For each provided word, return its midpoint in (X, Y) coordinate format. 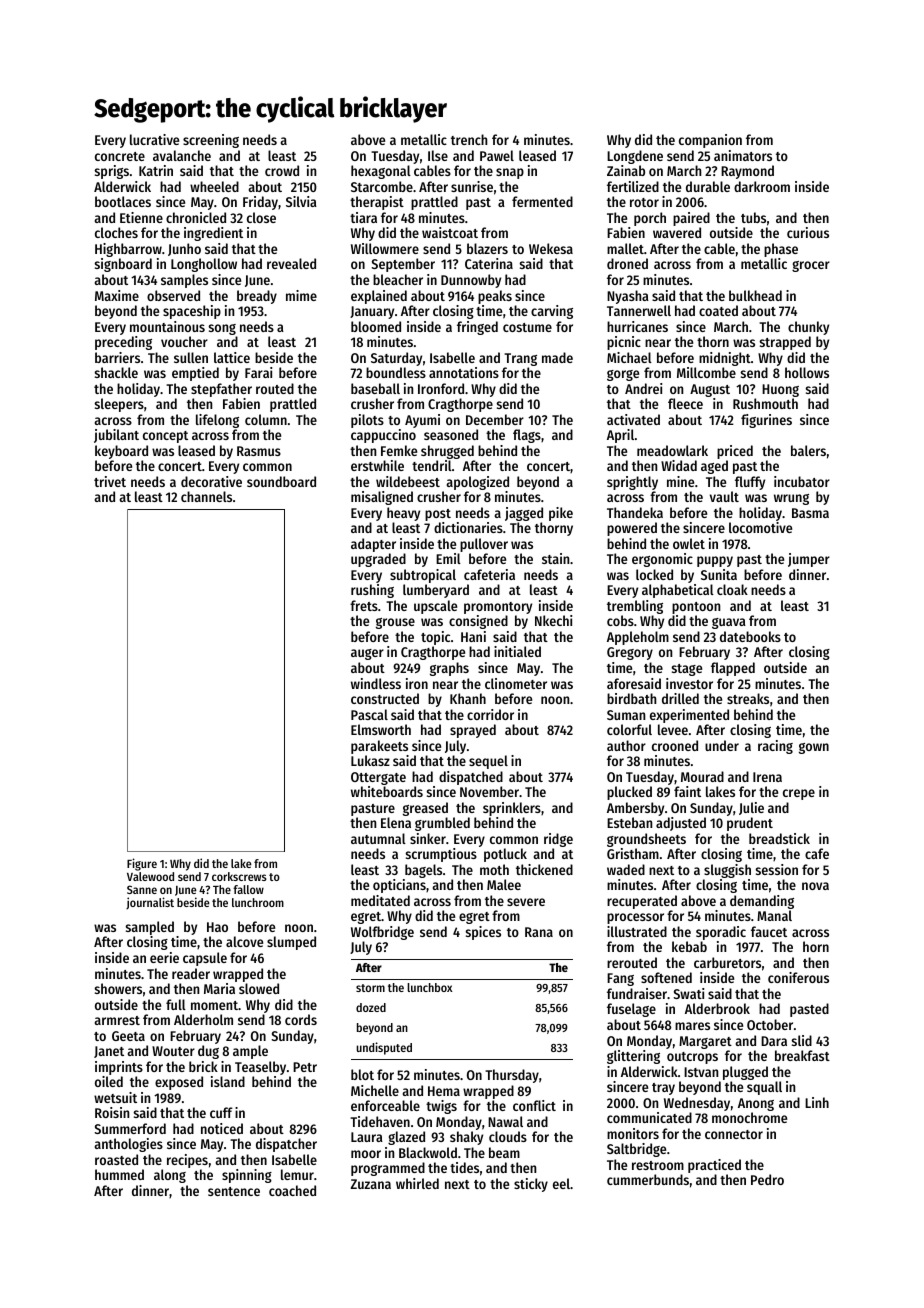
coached (292, 1190)
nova (815, 886)
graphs (449, 669)
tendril (432, 465)
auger (367, 654)
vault (724, 496)
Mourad (702, 776)
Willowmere (385, 248)
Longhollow (204, 265)
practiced (714, 1166)
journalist (150, 903)
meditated (380, 900)
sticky (531, 1185)
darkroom (762, 186)
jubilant (116, 436)
